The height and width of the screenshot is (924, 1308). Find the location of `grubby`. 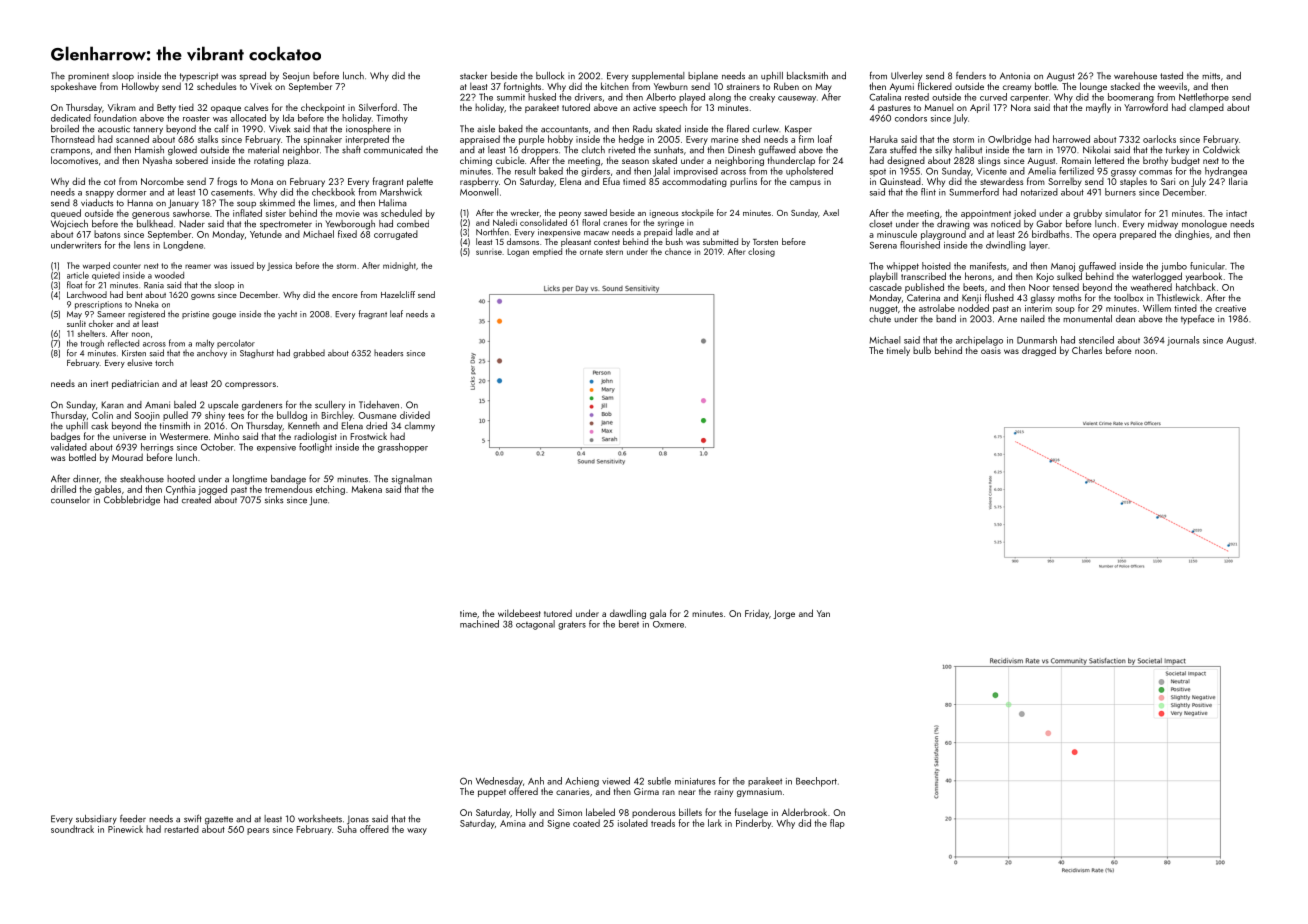

grubby is located at coordinates (1087, 214).
